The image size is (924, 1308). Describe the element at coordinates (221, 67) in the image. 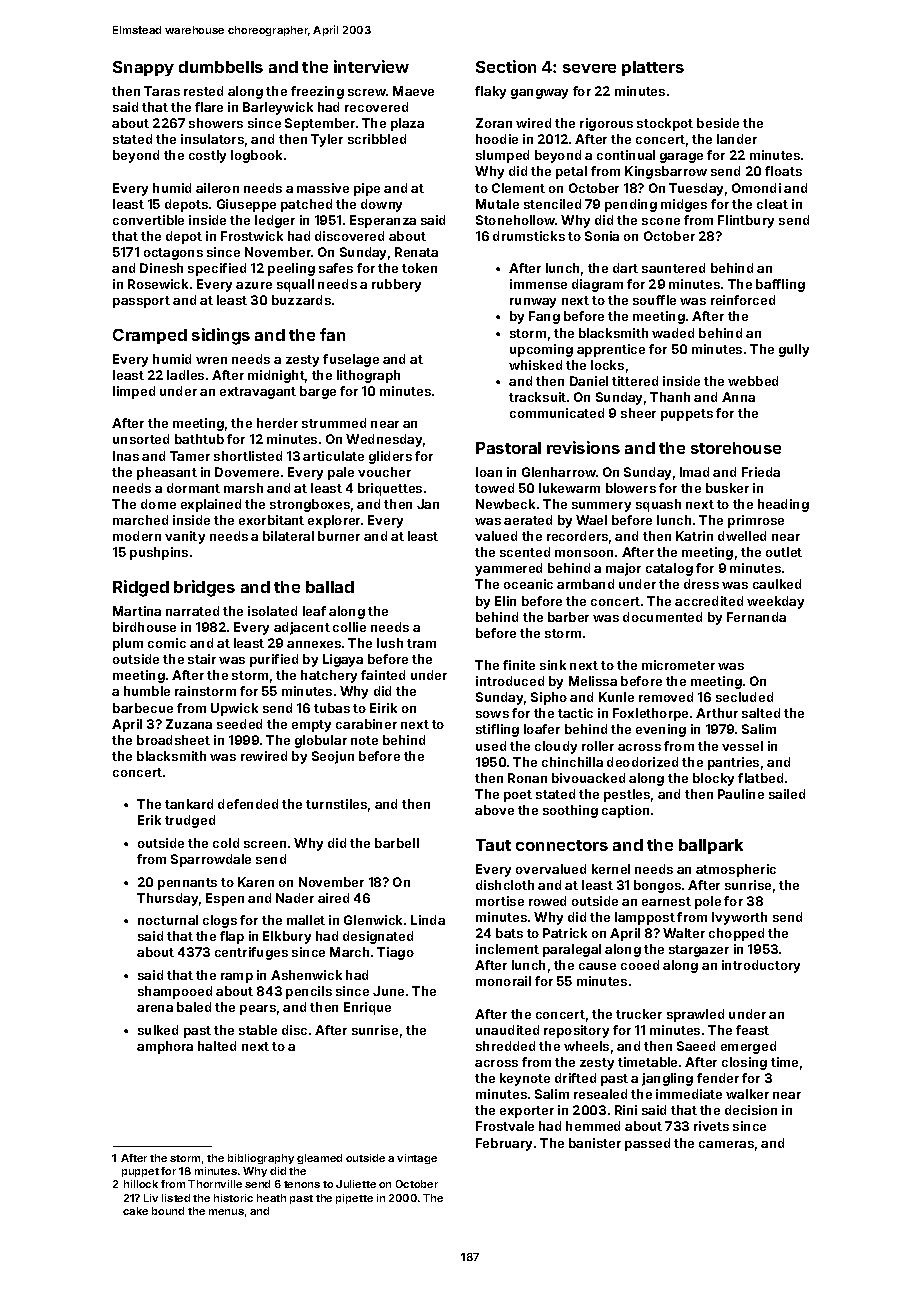

I see `dumbbells` at that location.
